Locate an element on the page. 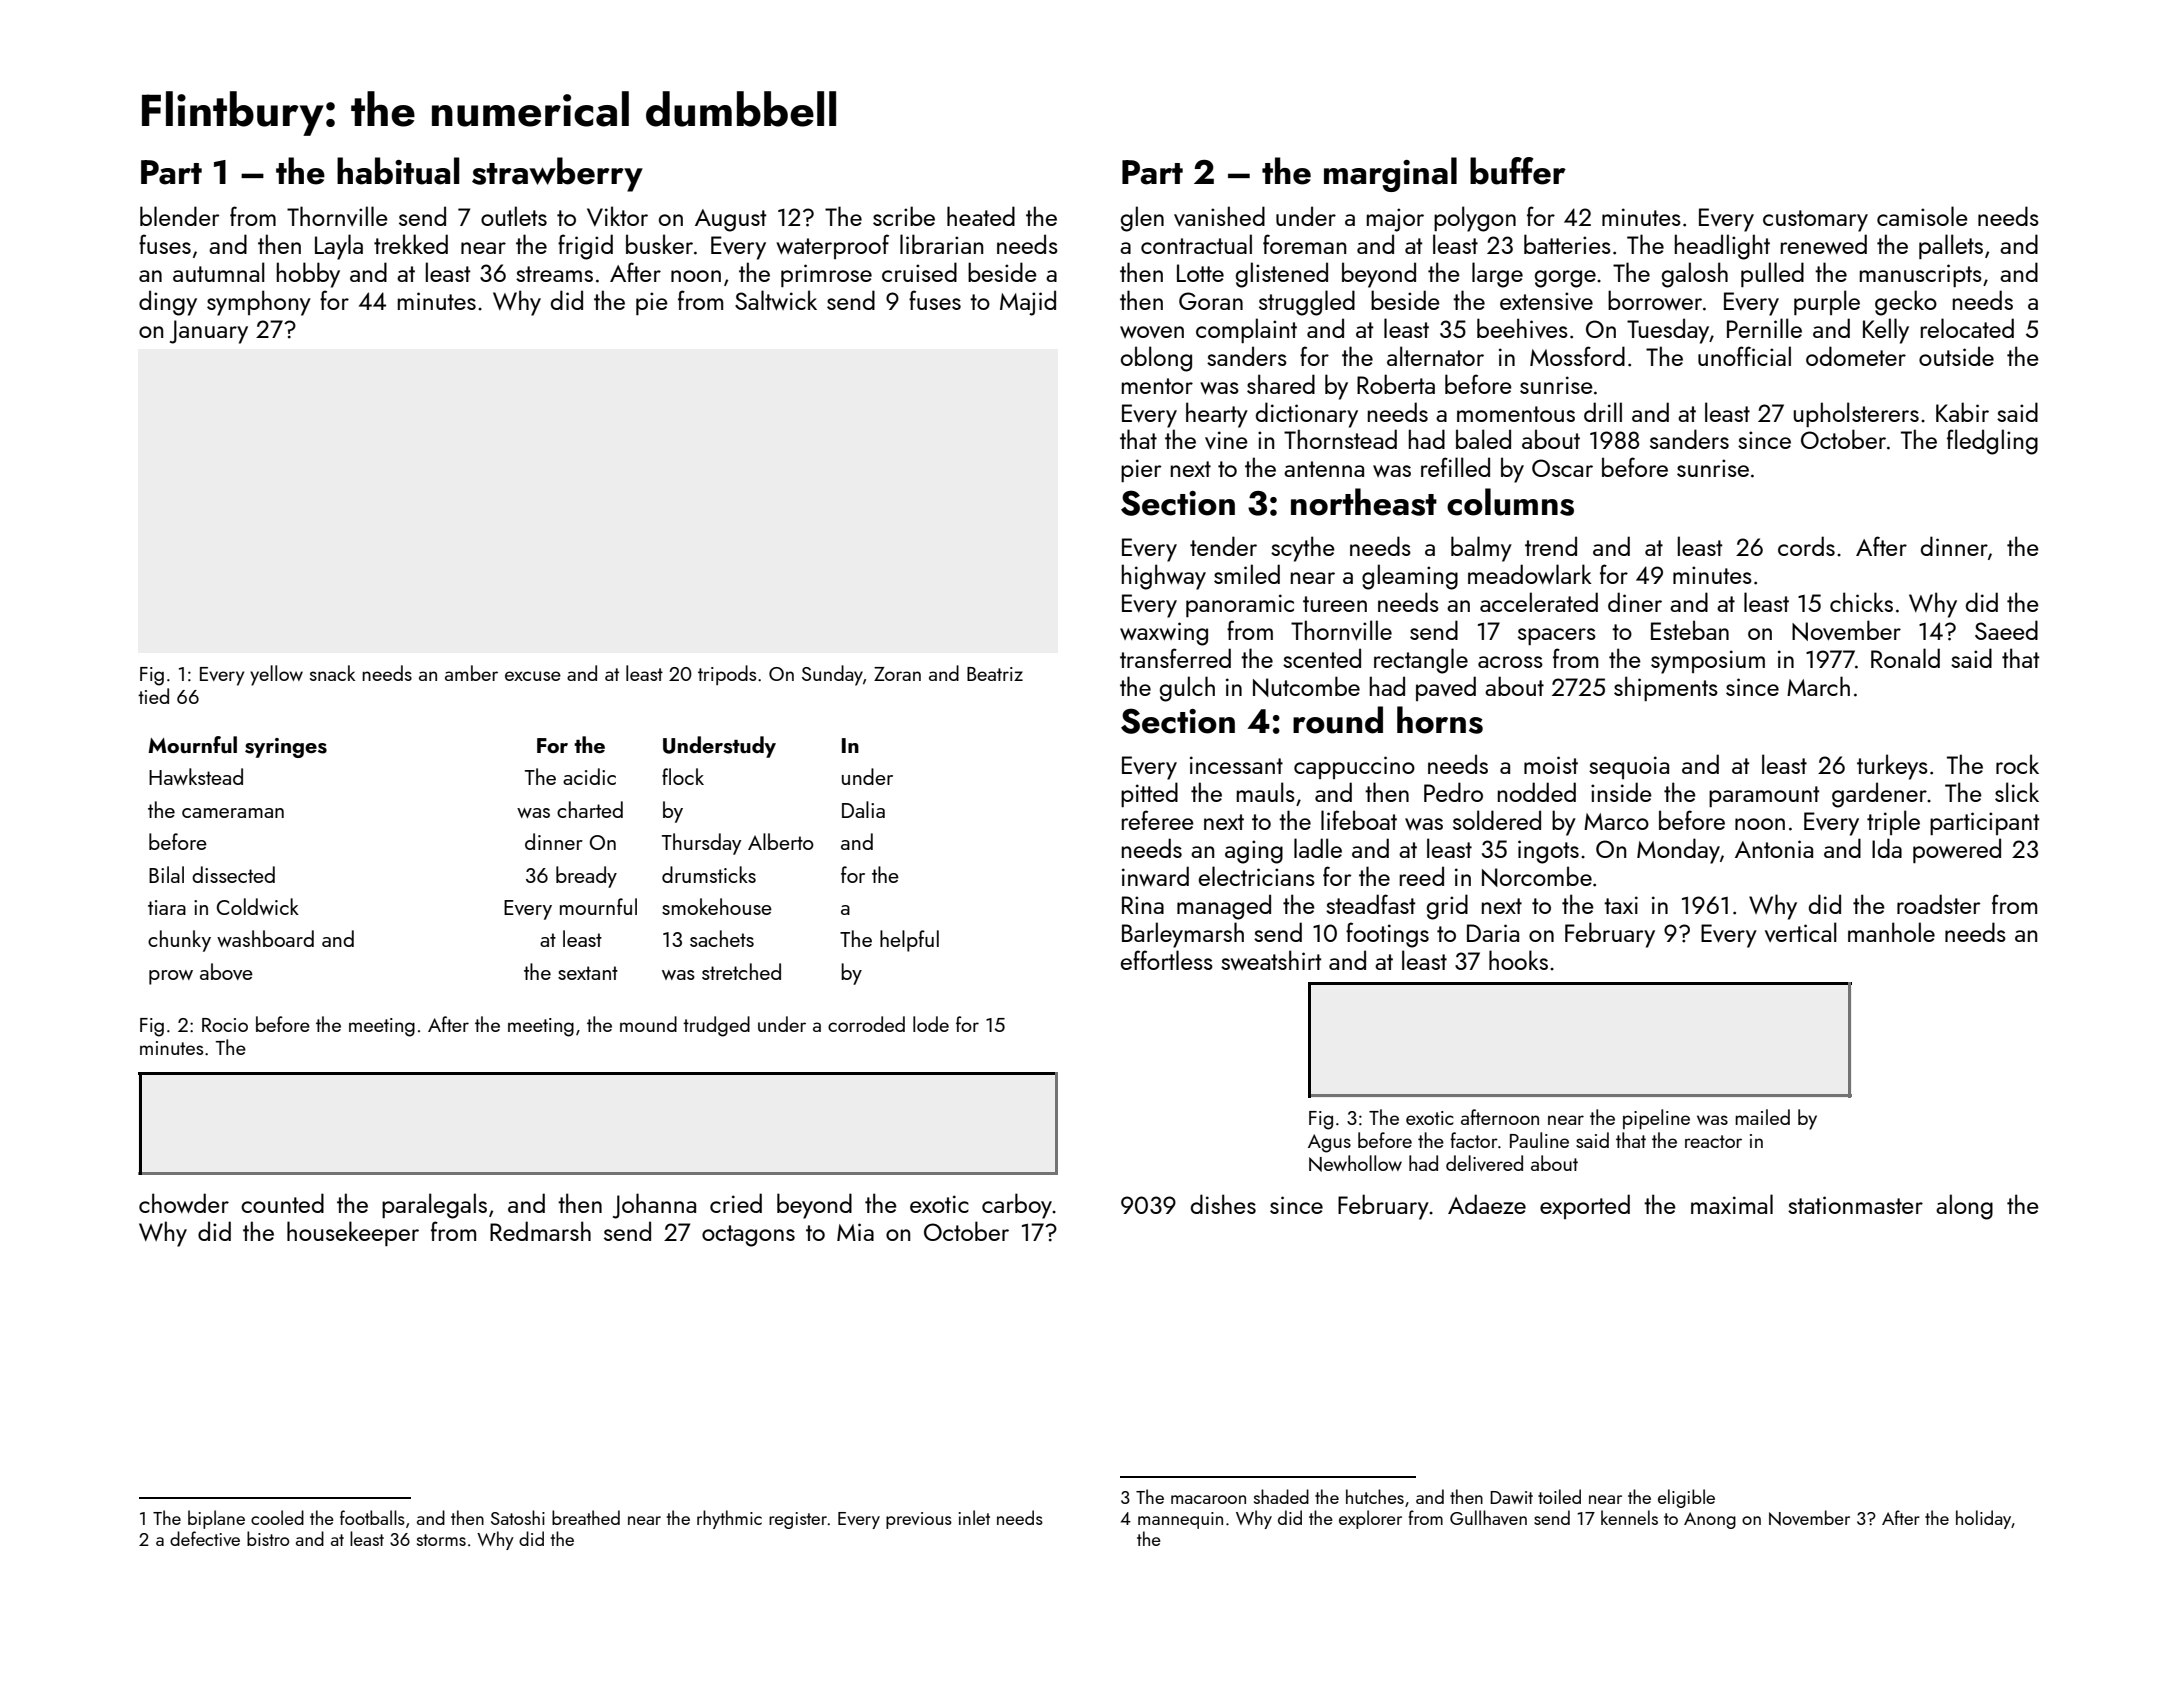 Image resolution: width=2178 pixels, height=1683 pixels. Gullhaven is located at coordinates (1488, 1517).
